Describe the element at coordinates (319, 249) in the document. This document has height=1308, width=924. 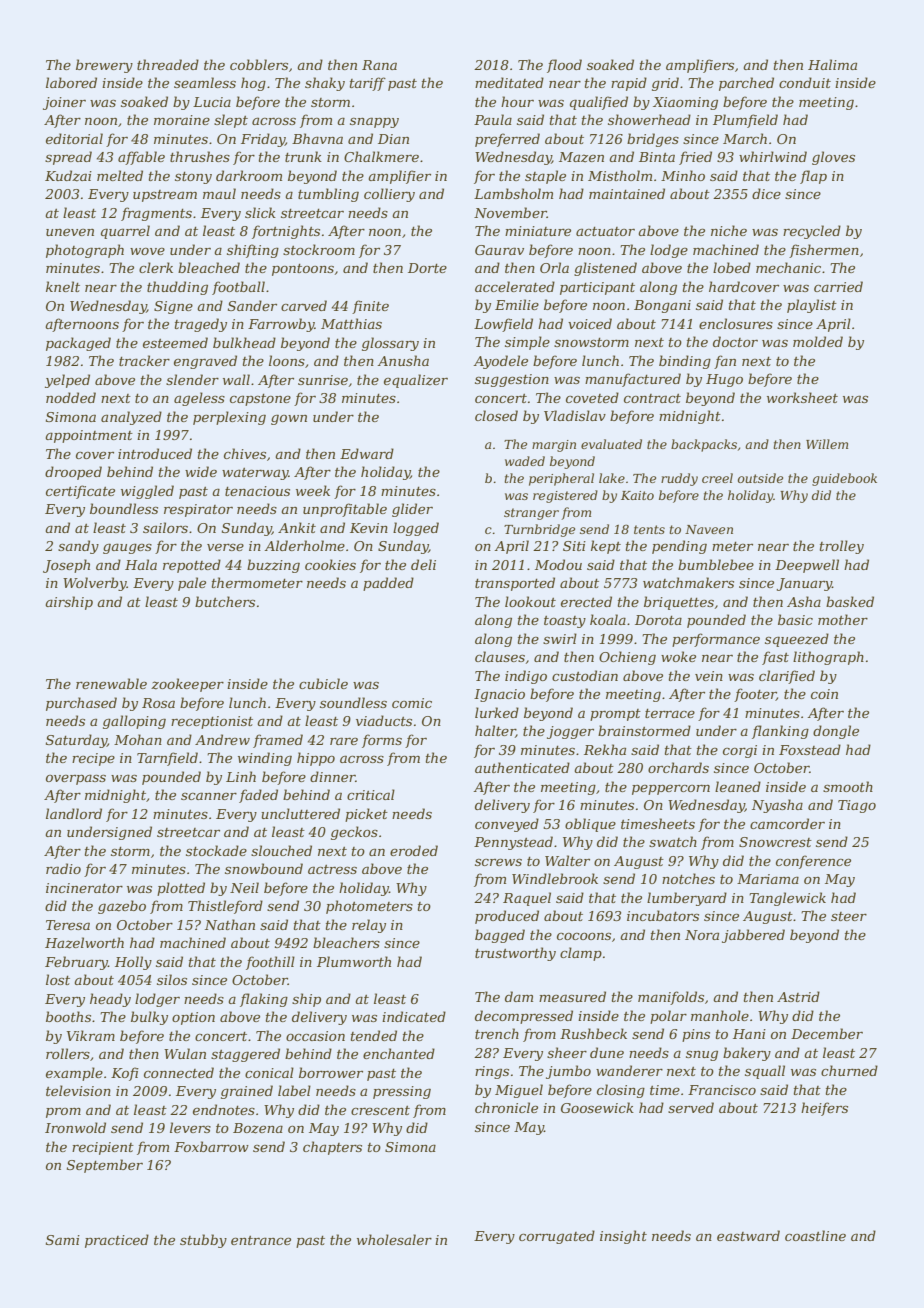
I see `stockroom` at that location.
